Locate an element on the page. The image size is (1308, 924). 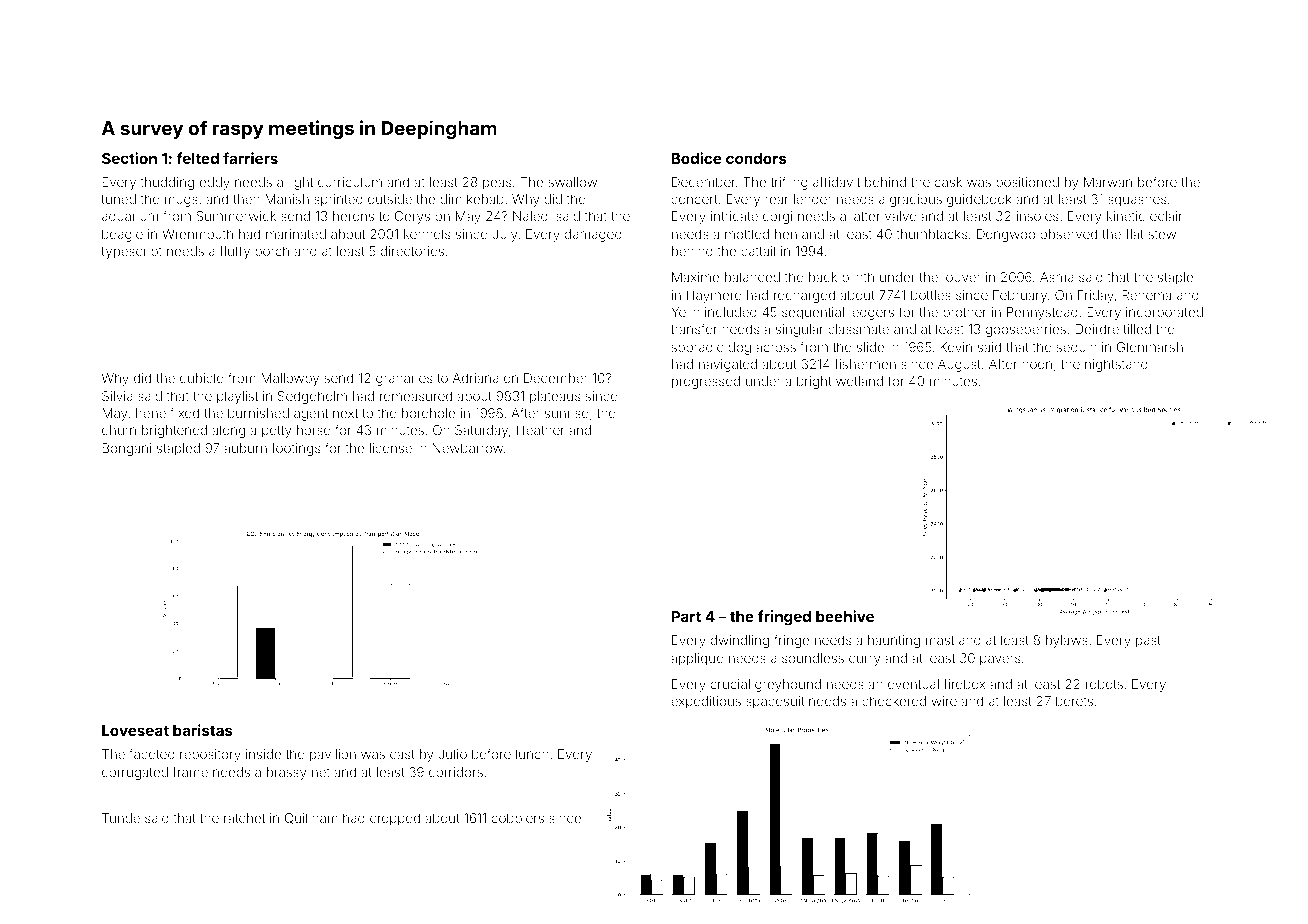
Marwan is located at coordinates (1108, 182).
